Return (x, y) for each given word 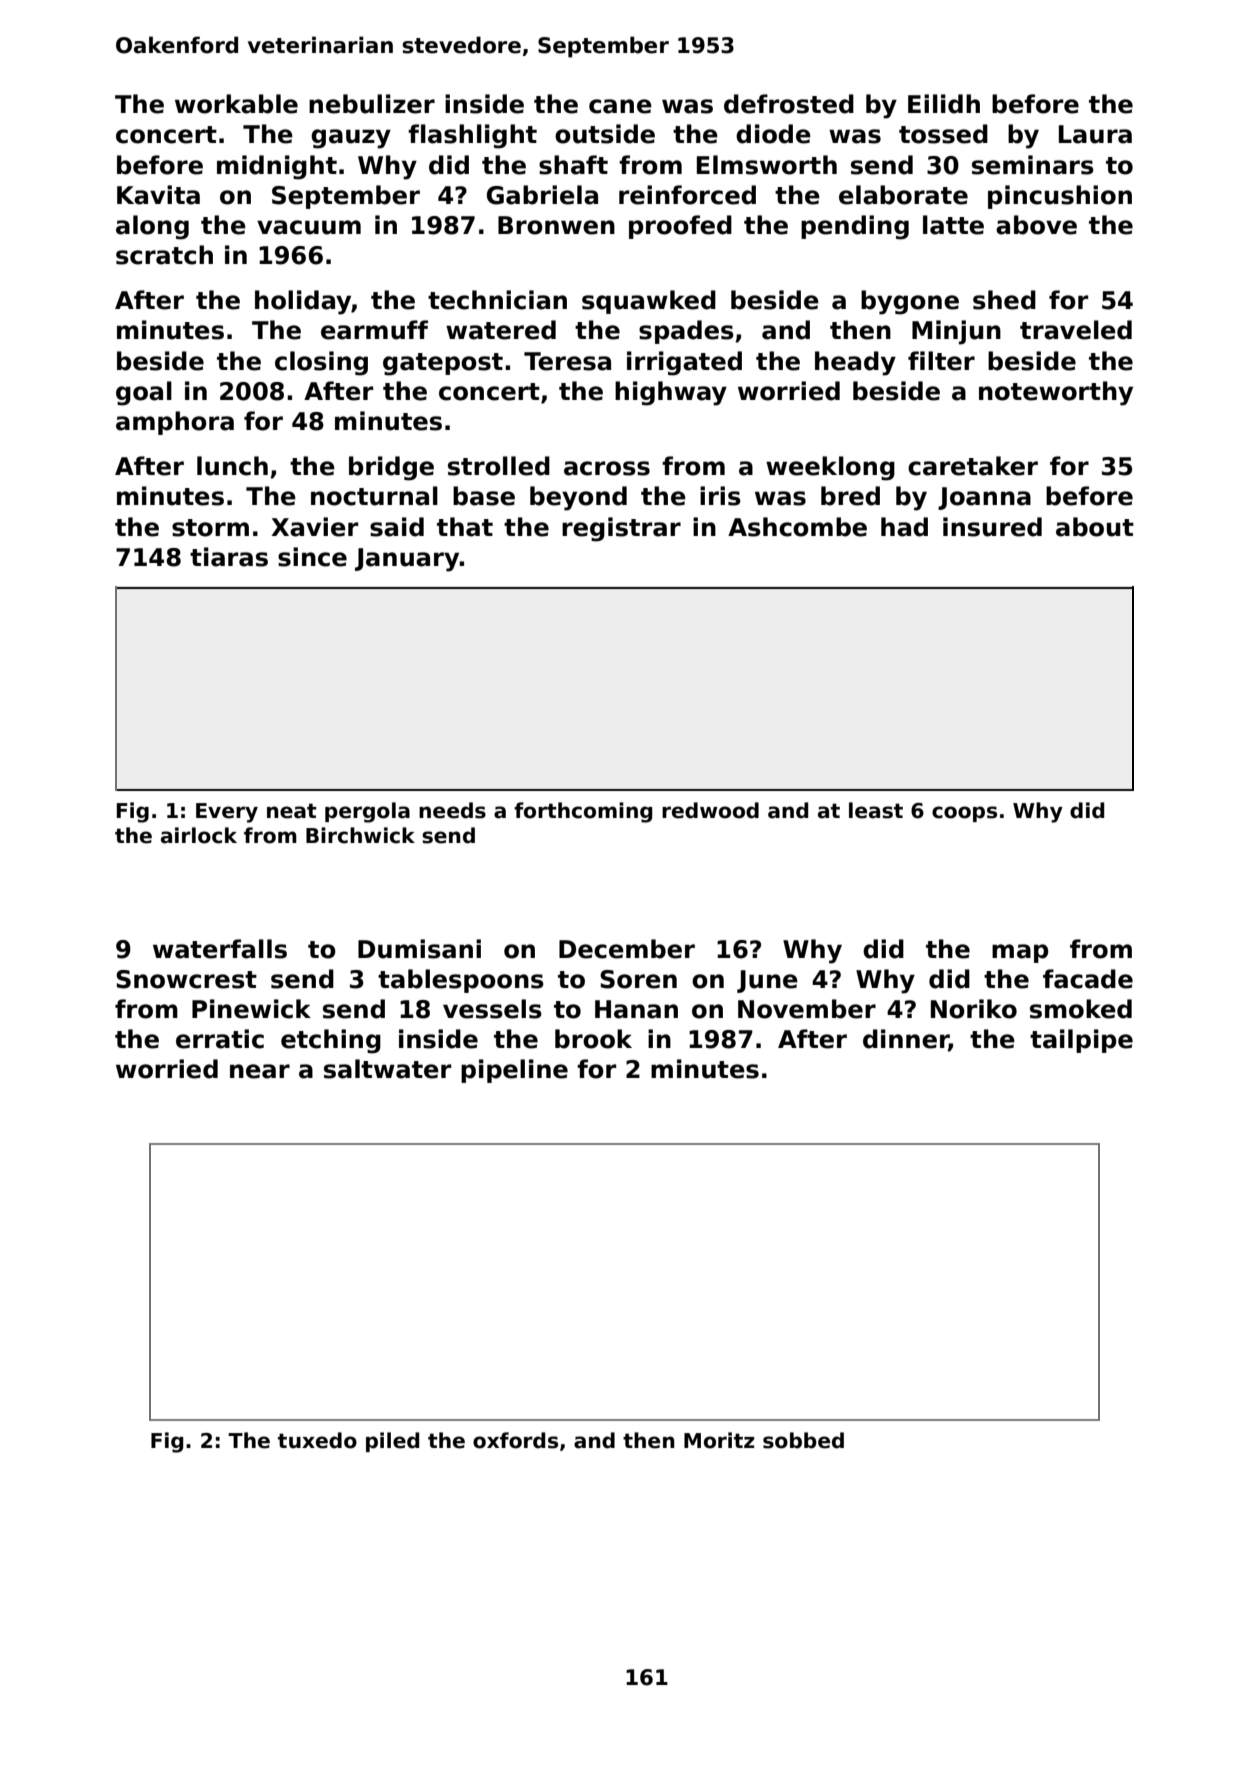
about (1095, 527)
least (876, 810)
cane (620, 106)
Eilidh (944, 104)
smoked (1081, 1009)
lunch (232, 466)
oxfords (515, 1440)
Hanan (636, 1009)
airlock (199, 835)
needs (452, 810)
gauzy (351, 139)
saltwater (387, 1069)
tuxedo (317, 1440)
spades (686, 332)
